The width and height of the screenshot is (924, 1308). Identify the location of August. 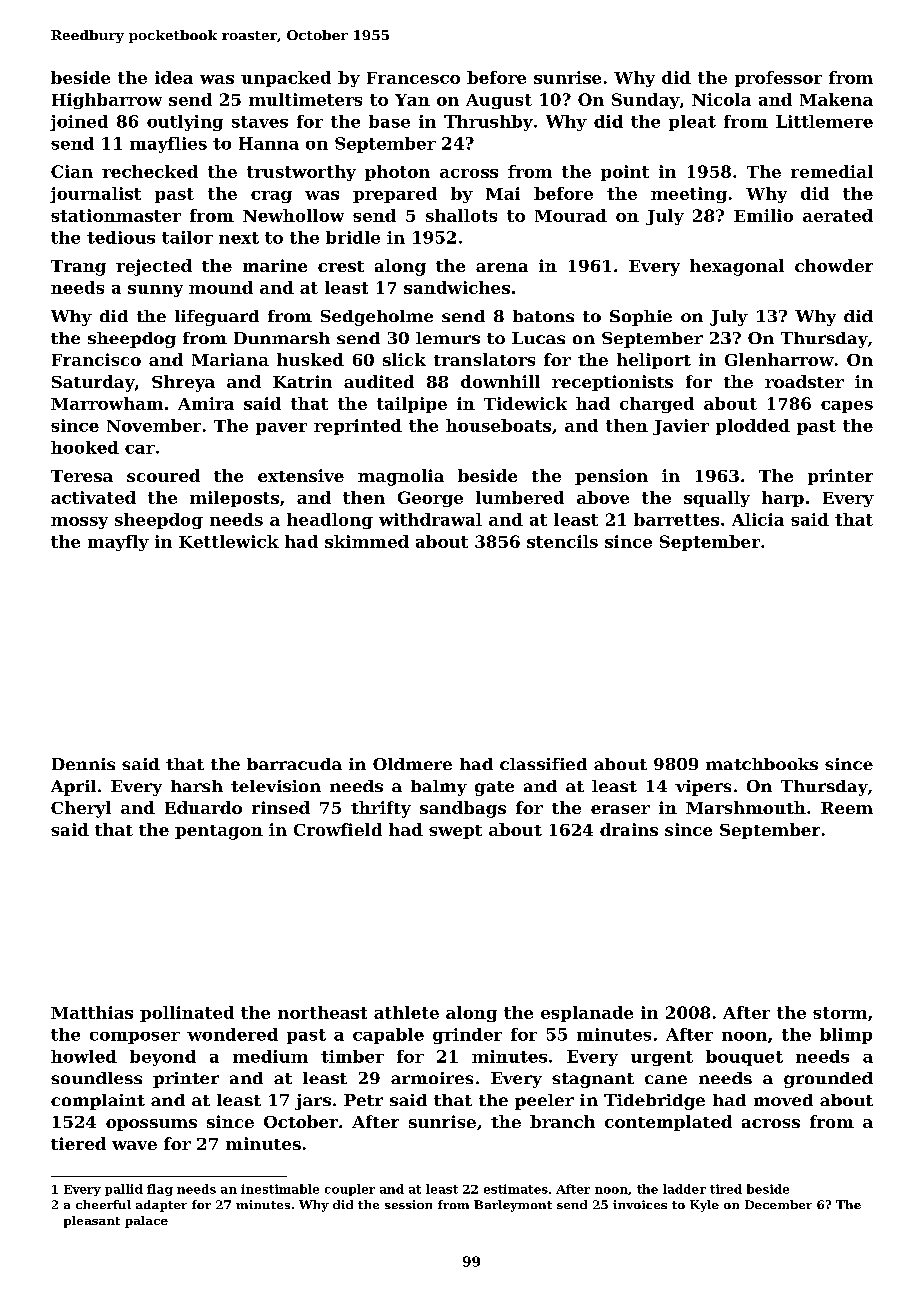
(499, 101).
